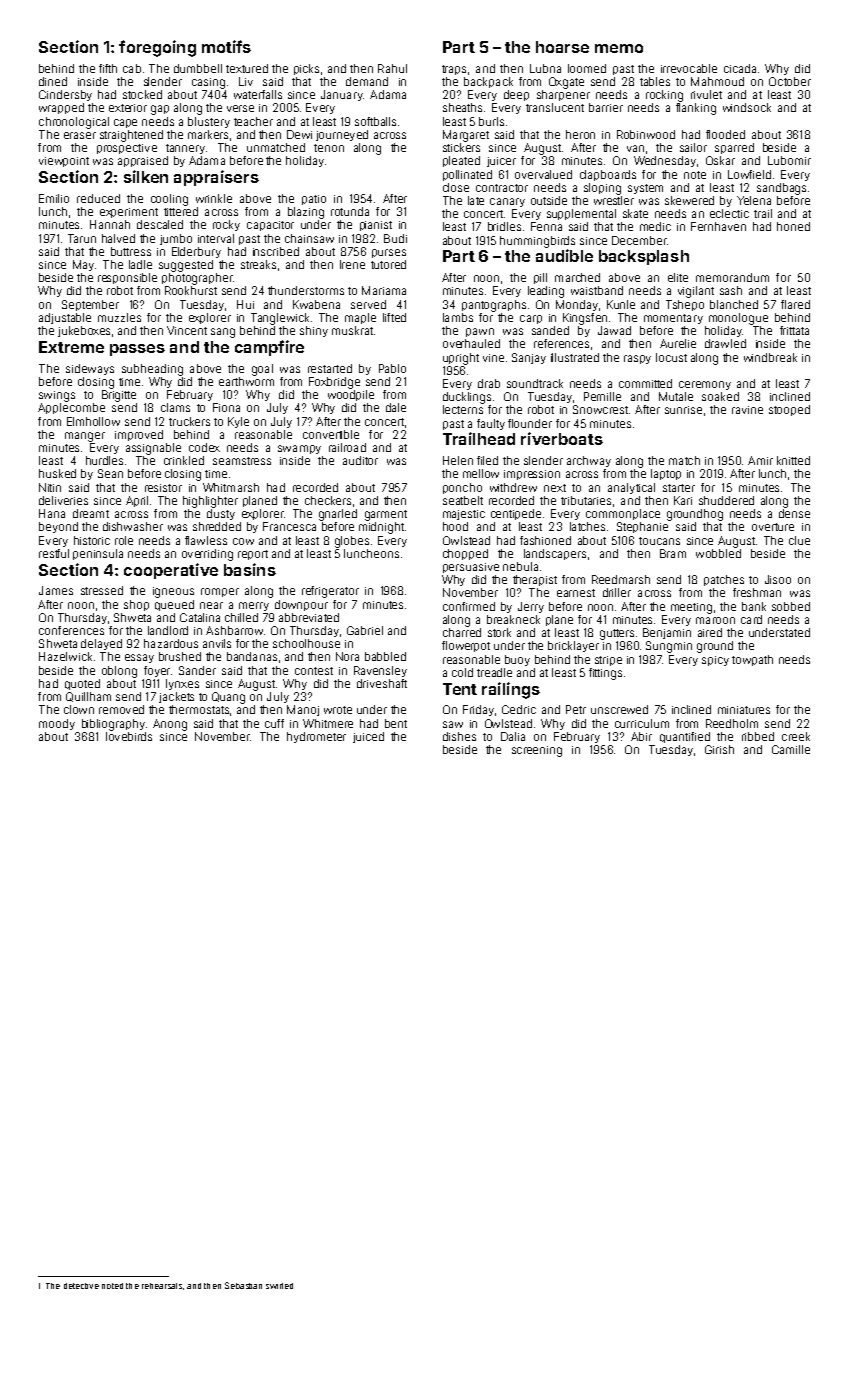  Describe the element at coordinates (279, 1286) in the page. I see `swirled` at that location.
